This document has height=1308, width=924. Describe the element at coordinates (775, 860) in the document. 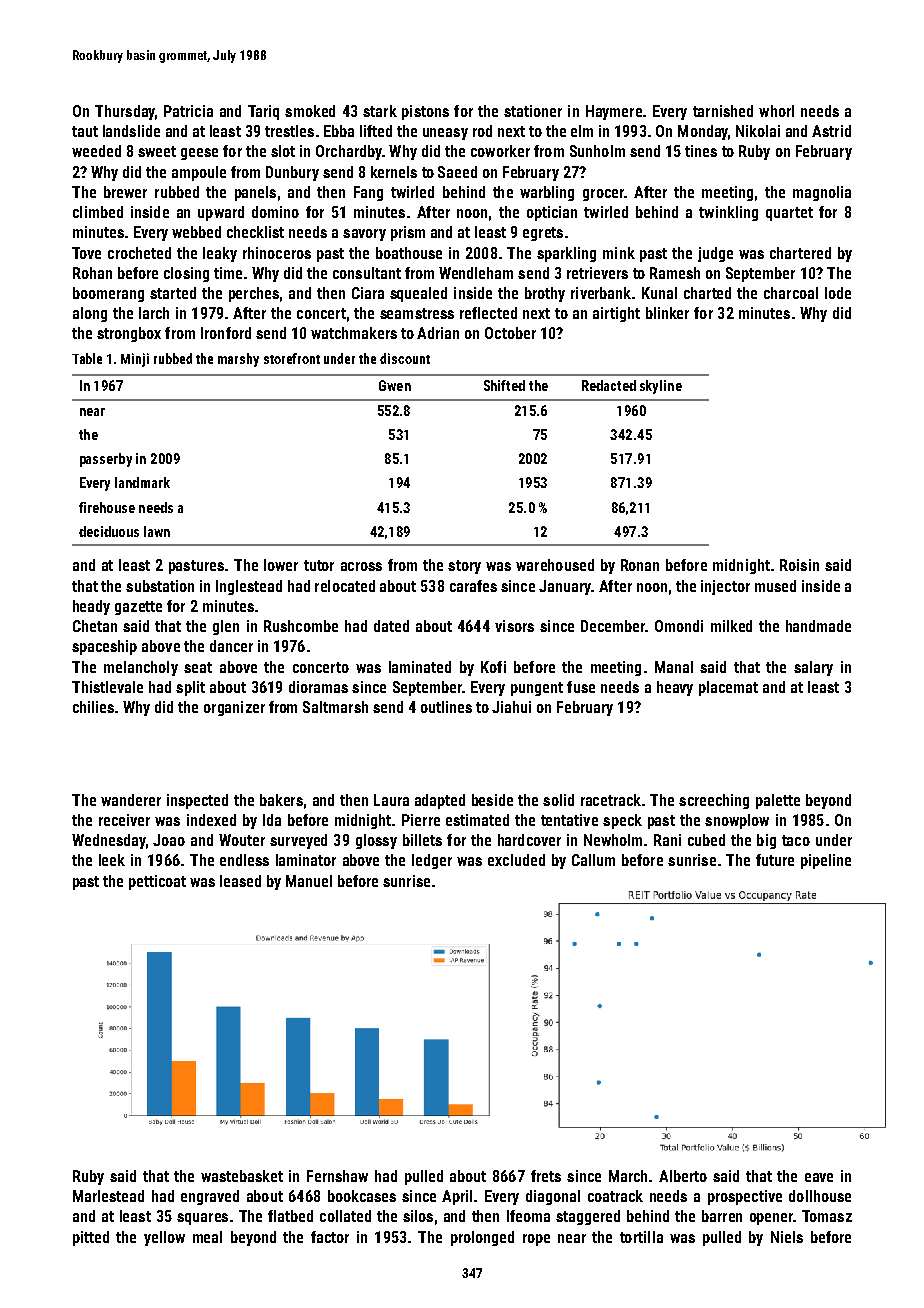

I see `future` at that location.
